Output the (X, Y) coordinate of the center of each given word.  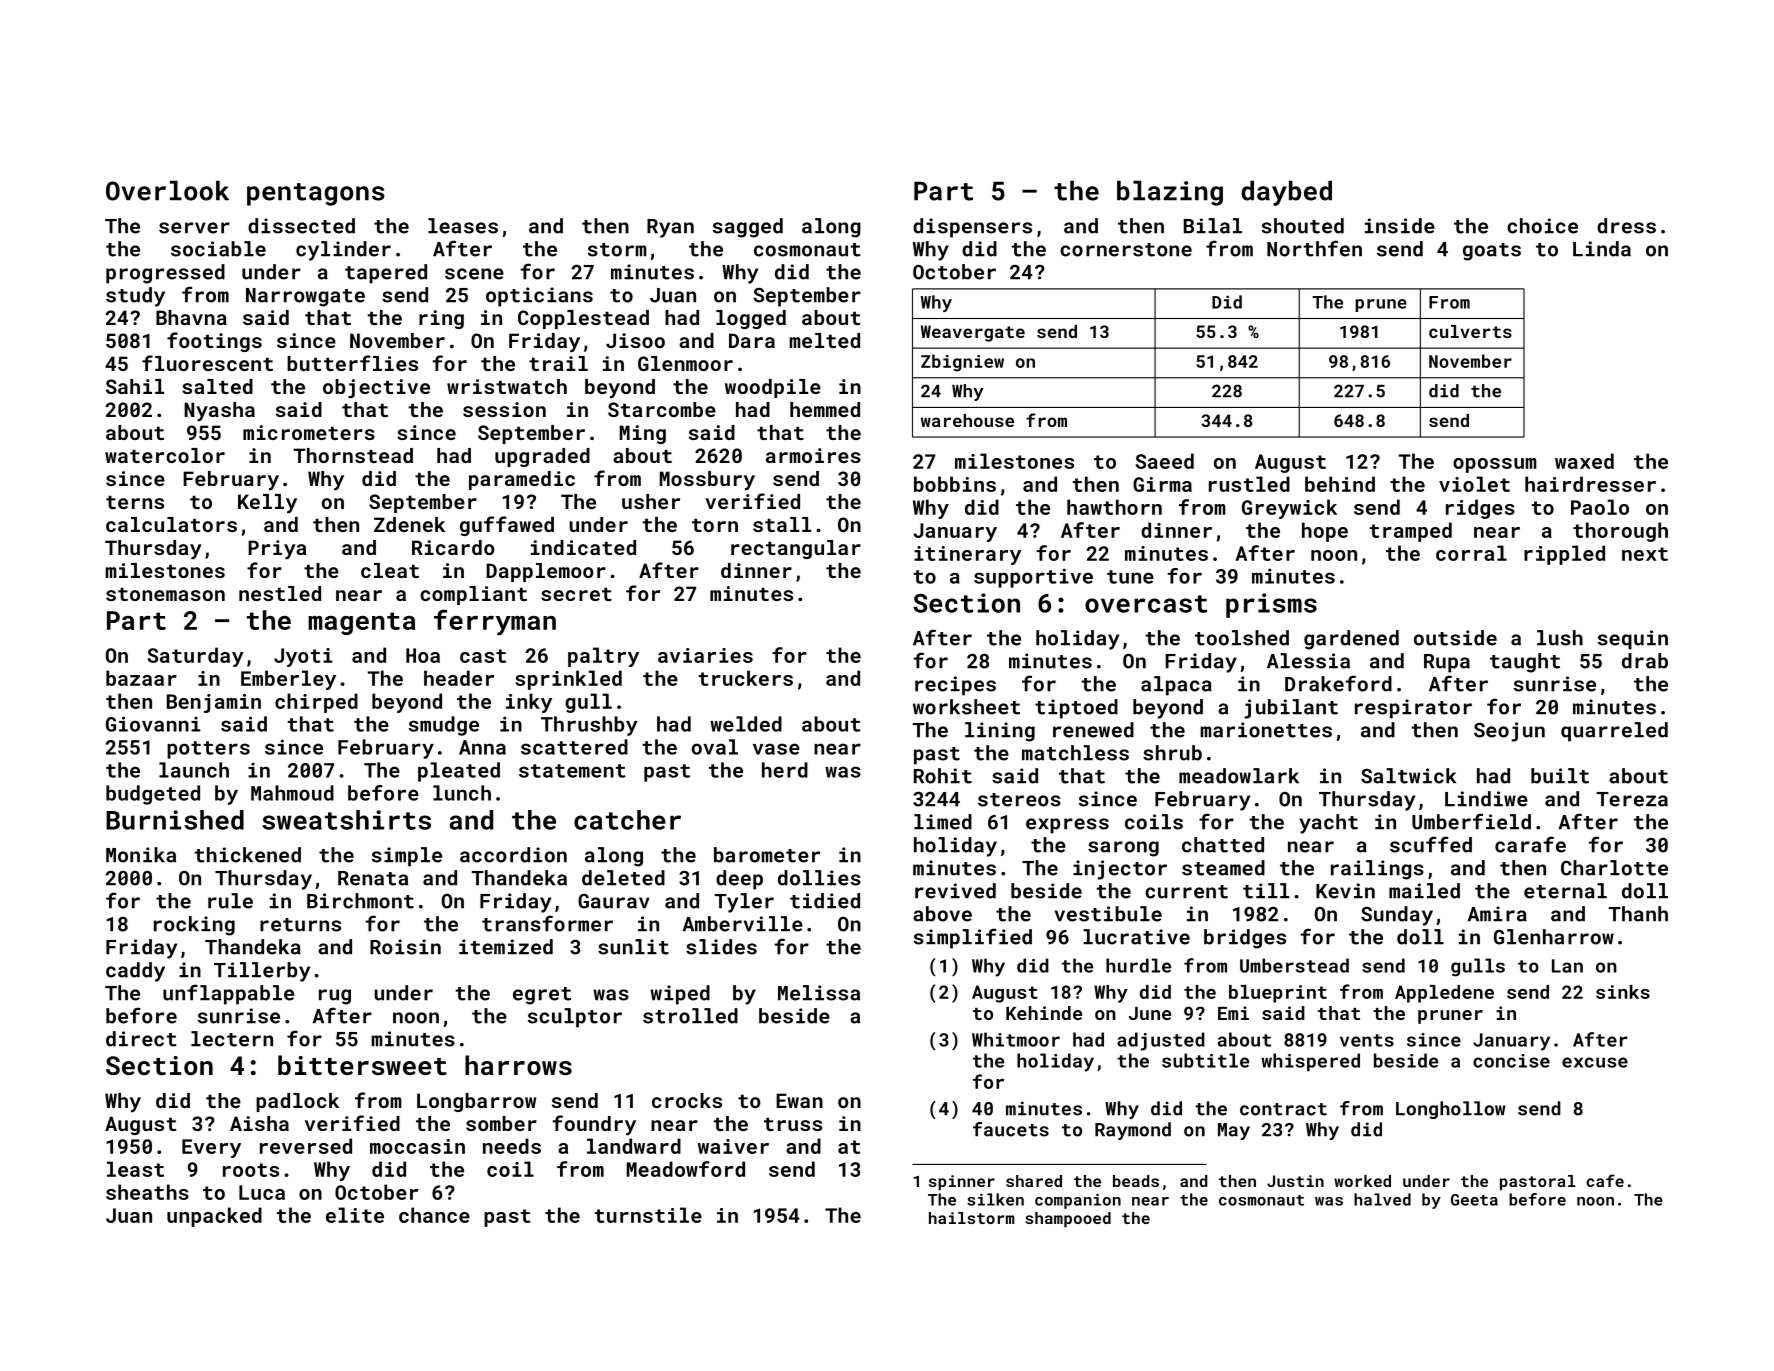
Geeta (1474, 1200)
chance (434, 1215)
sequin (1633, 640)
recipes (955, 686)
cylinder (343, 251)
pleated (459, 772)
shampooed (1068, 1220)
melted (824, 340)
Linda (1602, 249)
